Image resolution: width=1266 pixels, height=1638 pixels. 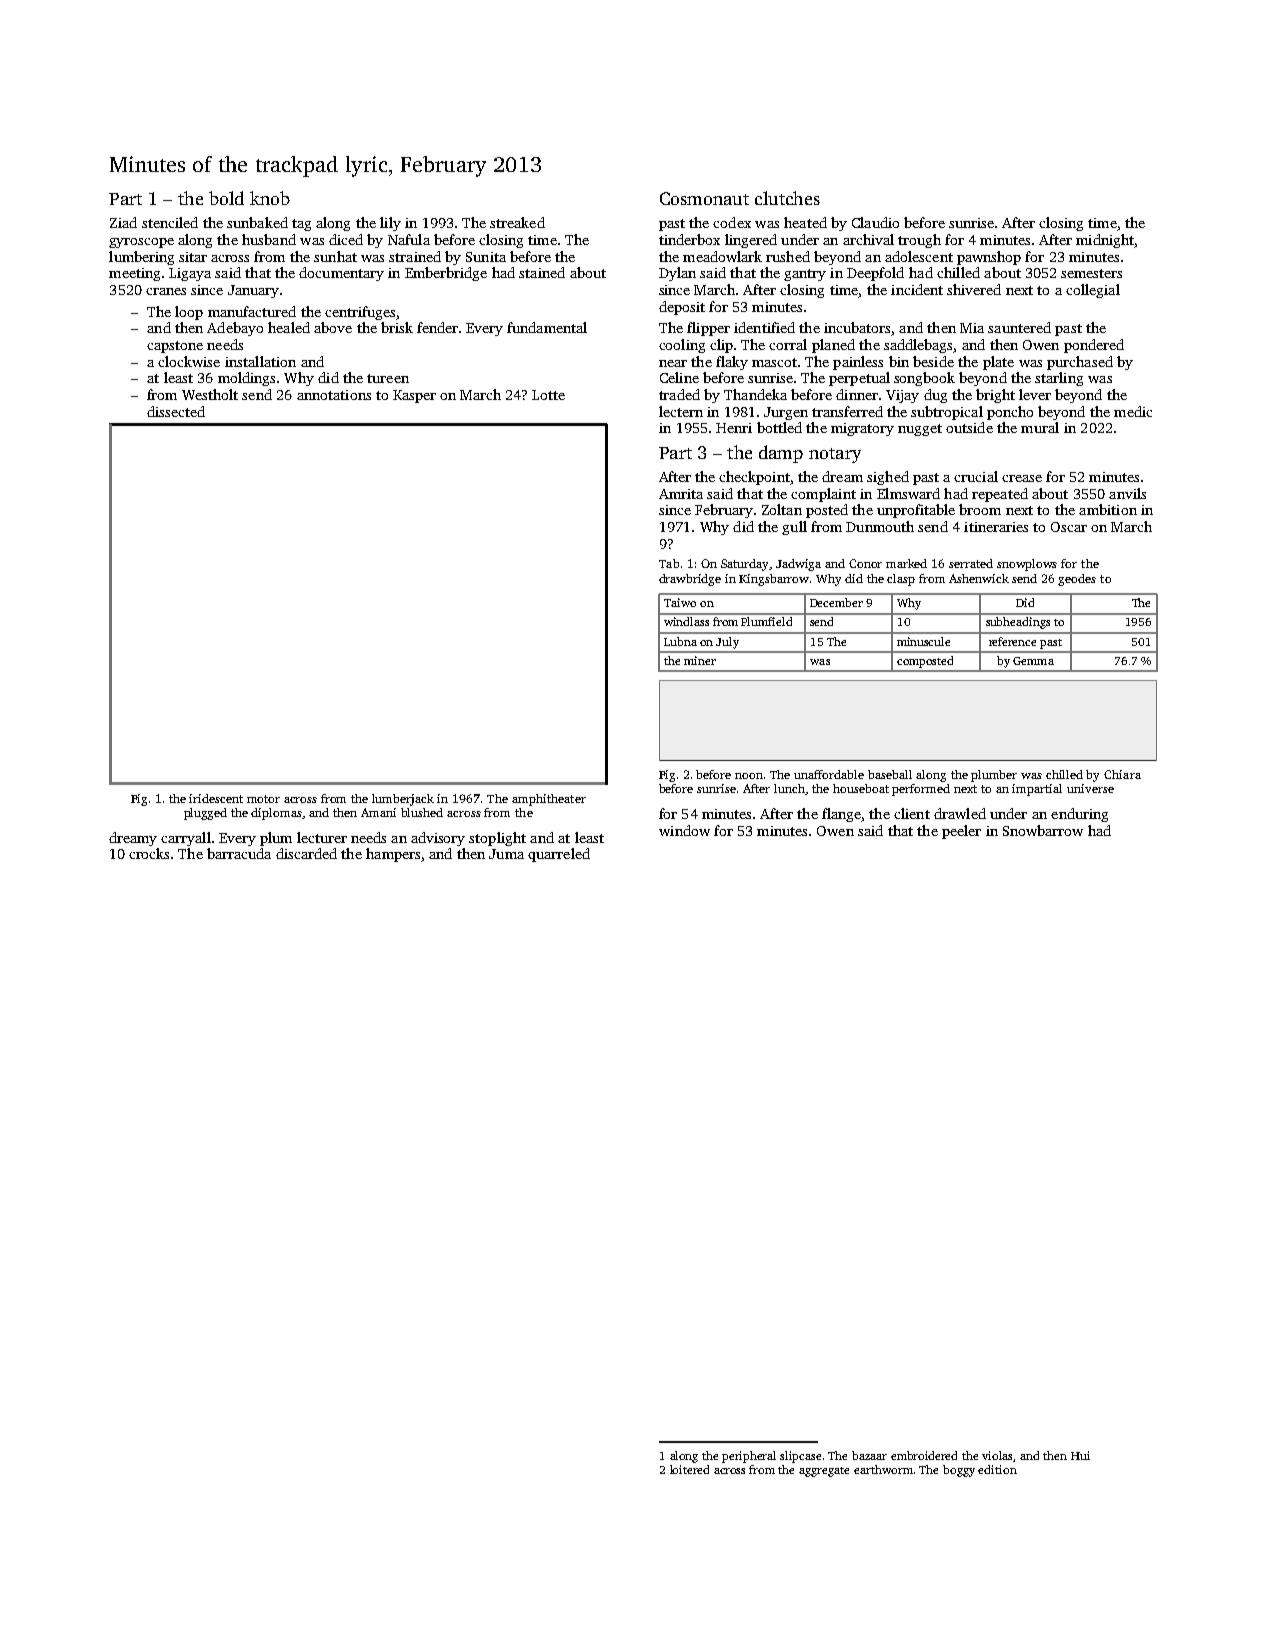 What do you see at coordinates (547, 327) in the screenshot?
I see `fundamental` at bounding box center [547, 327].
